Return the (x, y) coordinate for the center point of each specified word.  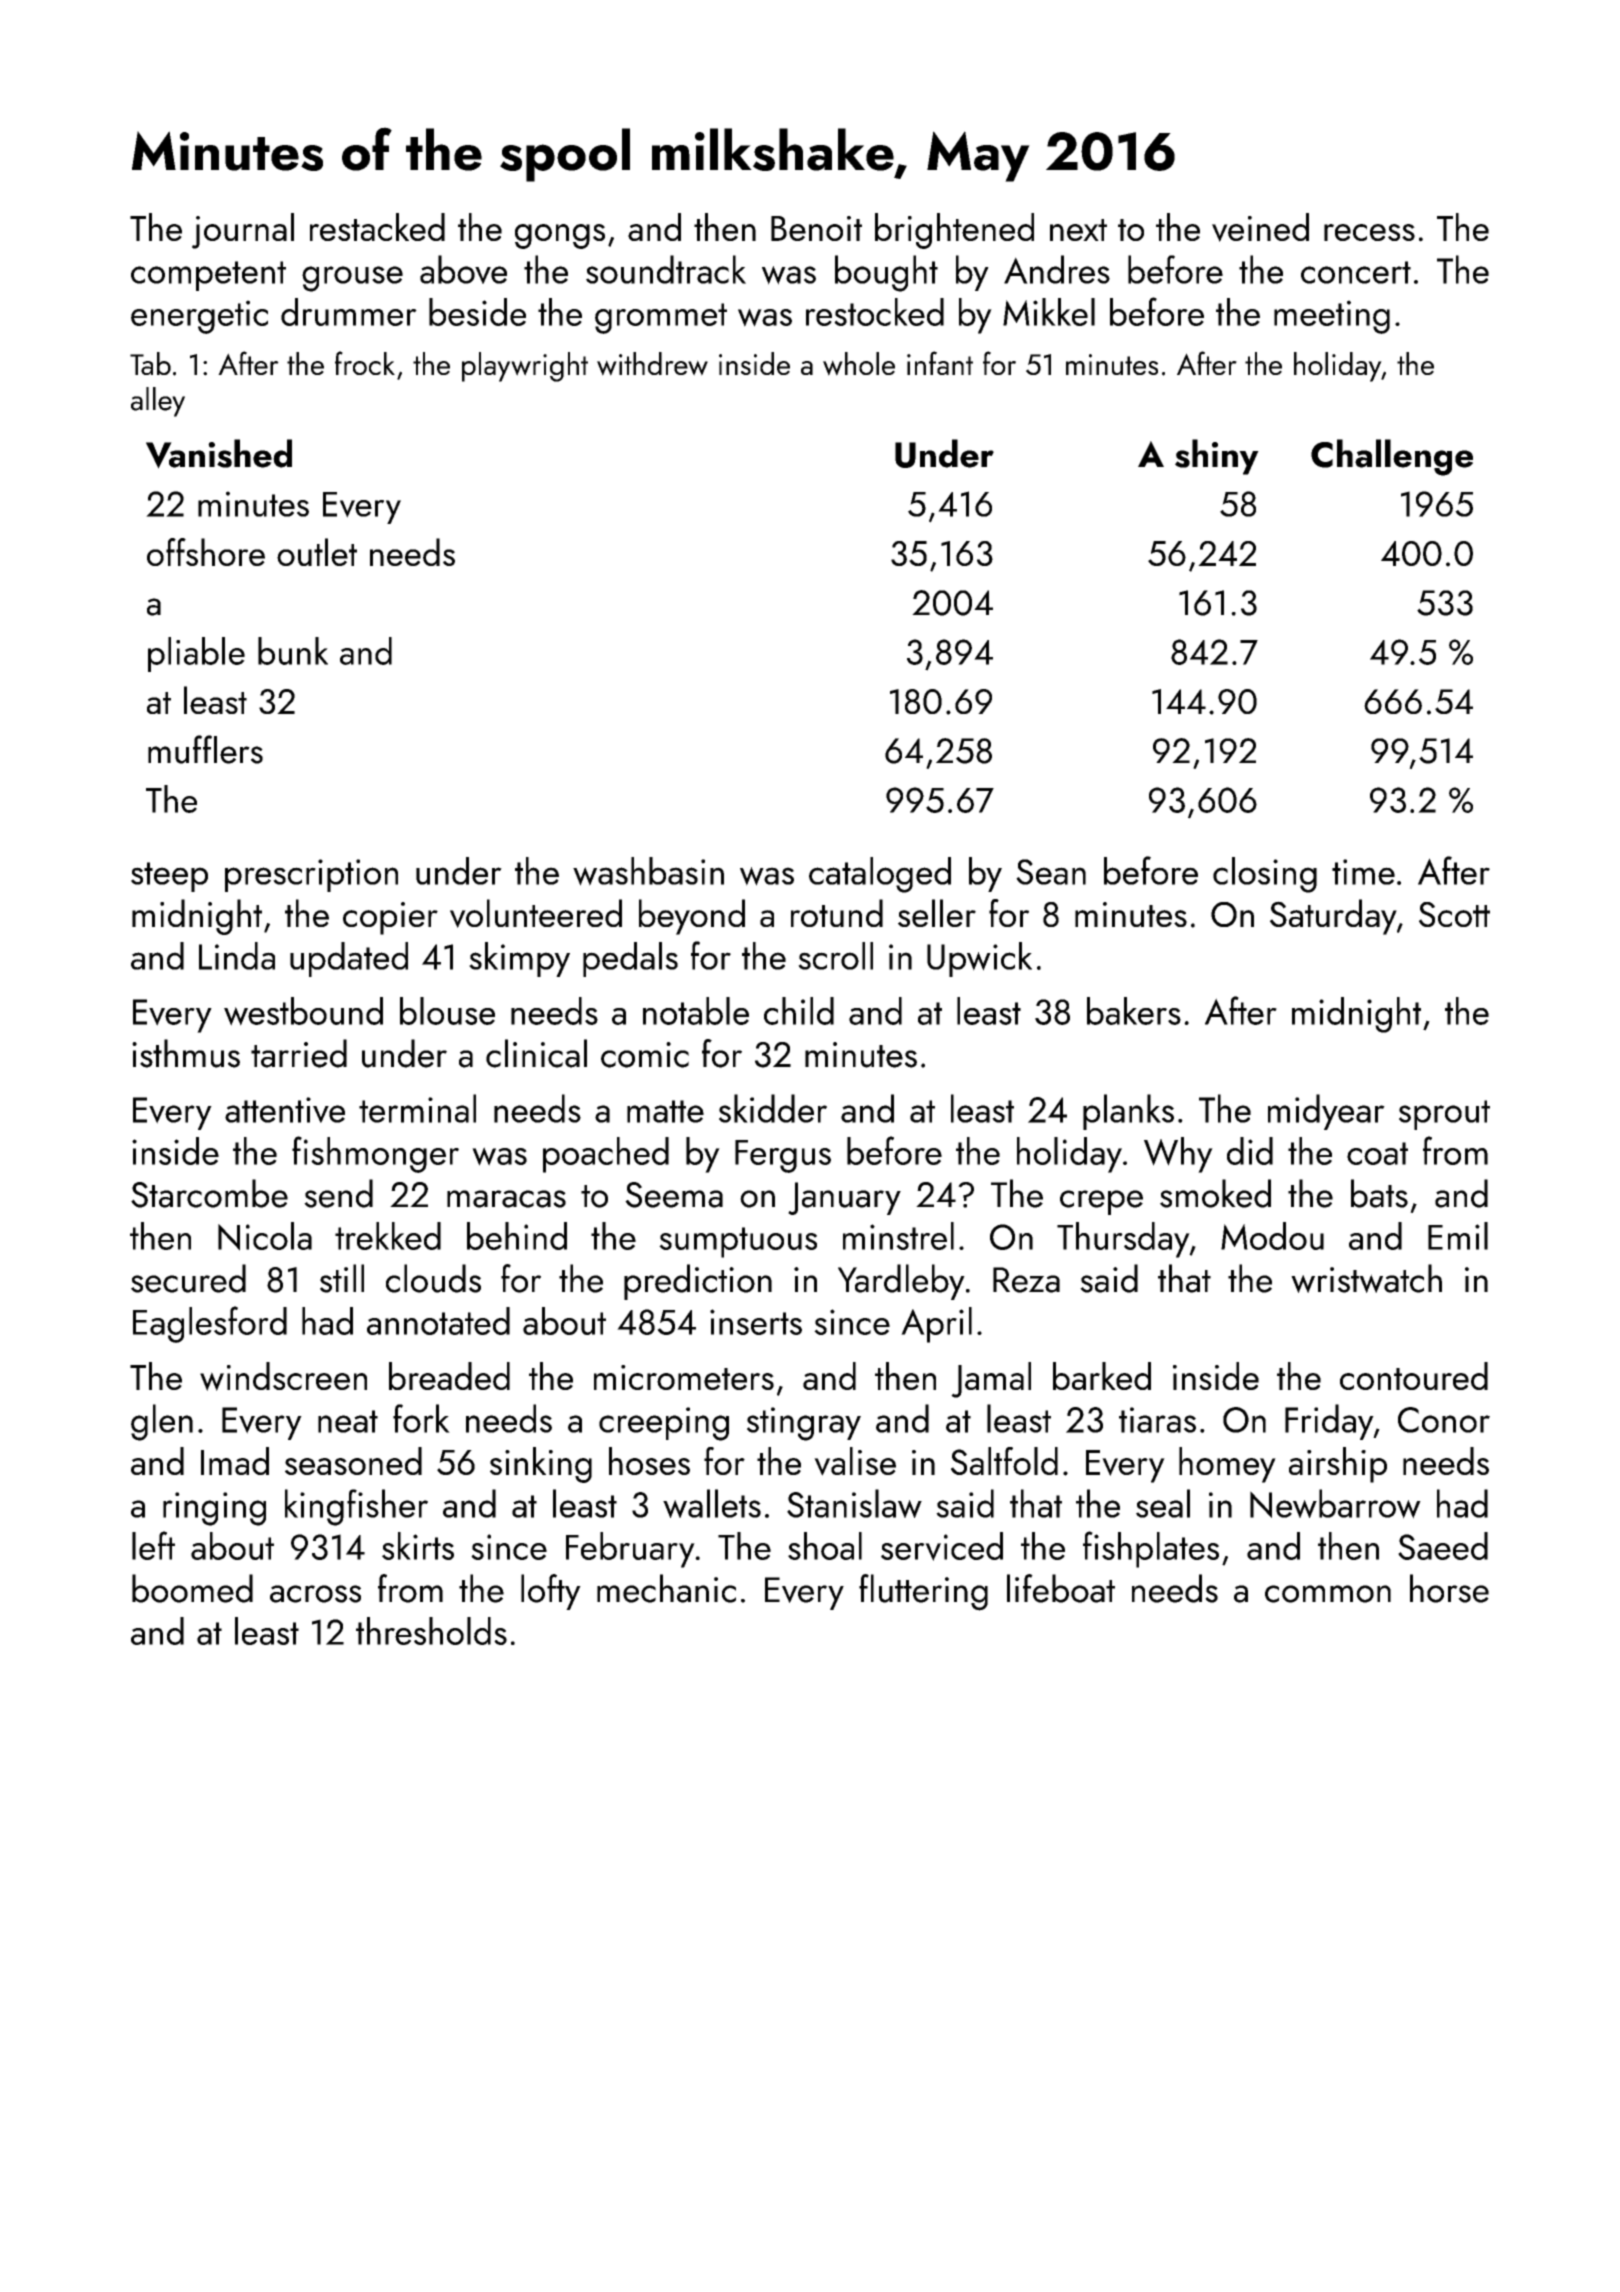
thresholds (431, 1631)
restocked (875, 312)
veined (1260, 227)
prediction (698, 1282)
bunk (293, 651)
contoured (1414, 1376)
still (342, 1278)
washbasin (648, 871)
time (1363, 872)
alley (158, 402)
